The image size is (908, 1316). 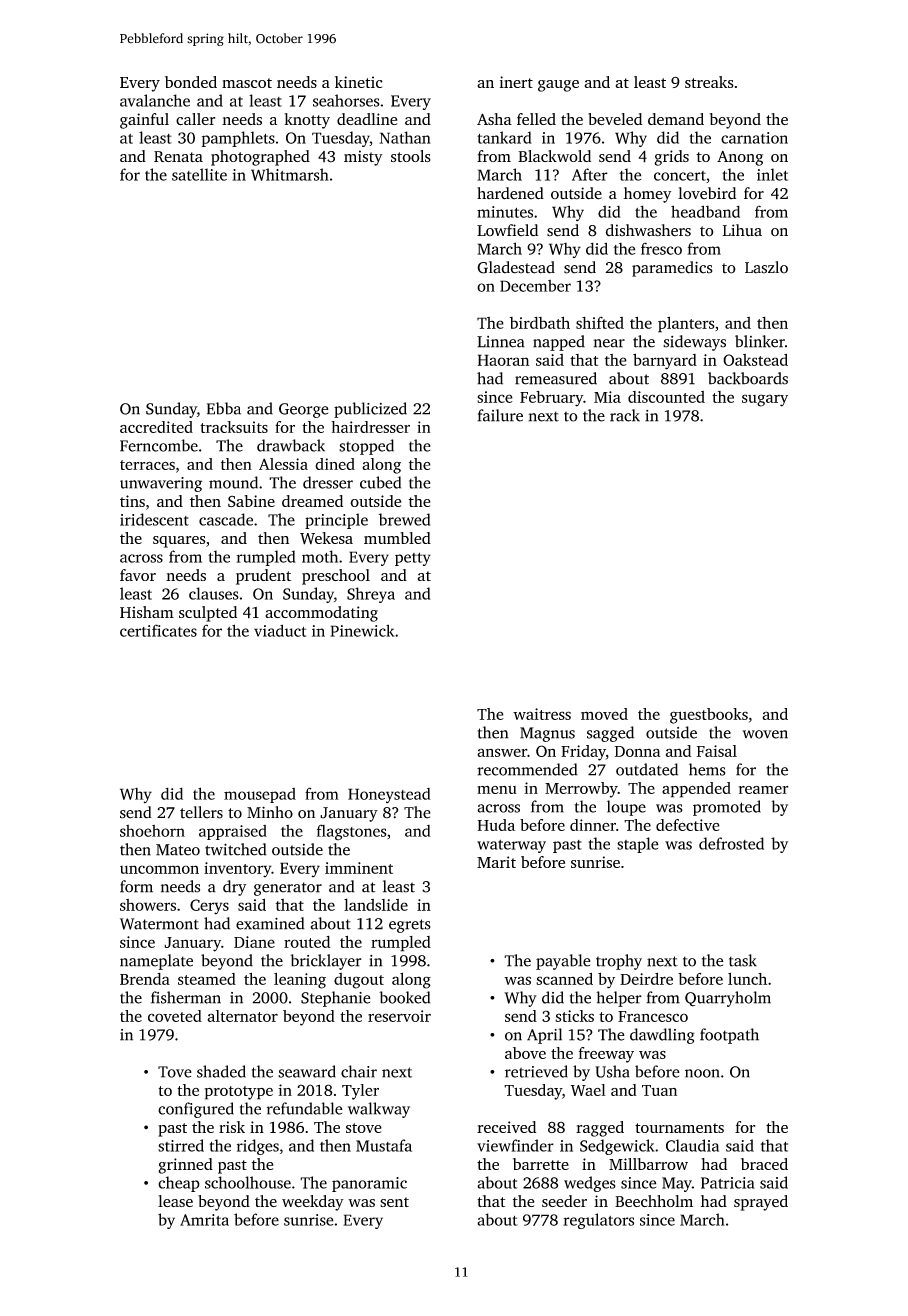 I want to click on bonded, so click(x=191, y=82).
